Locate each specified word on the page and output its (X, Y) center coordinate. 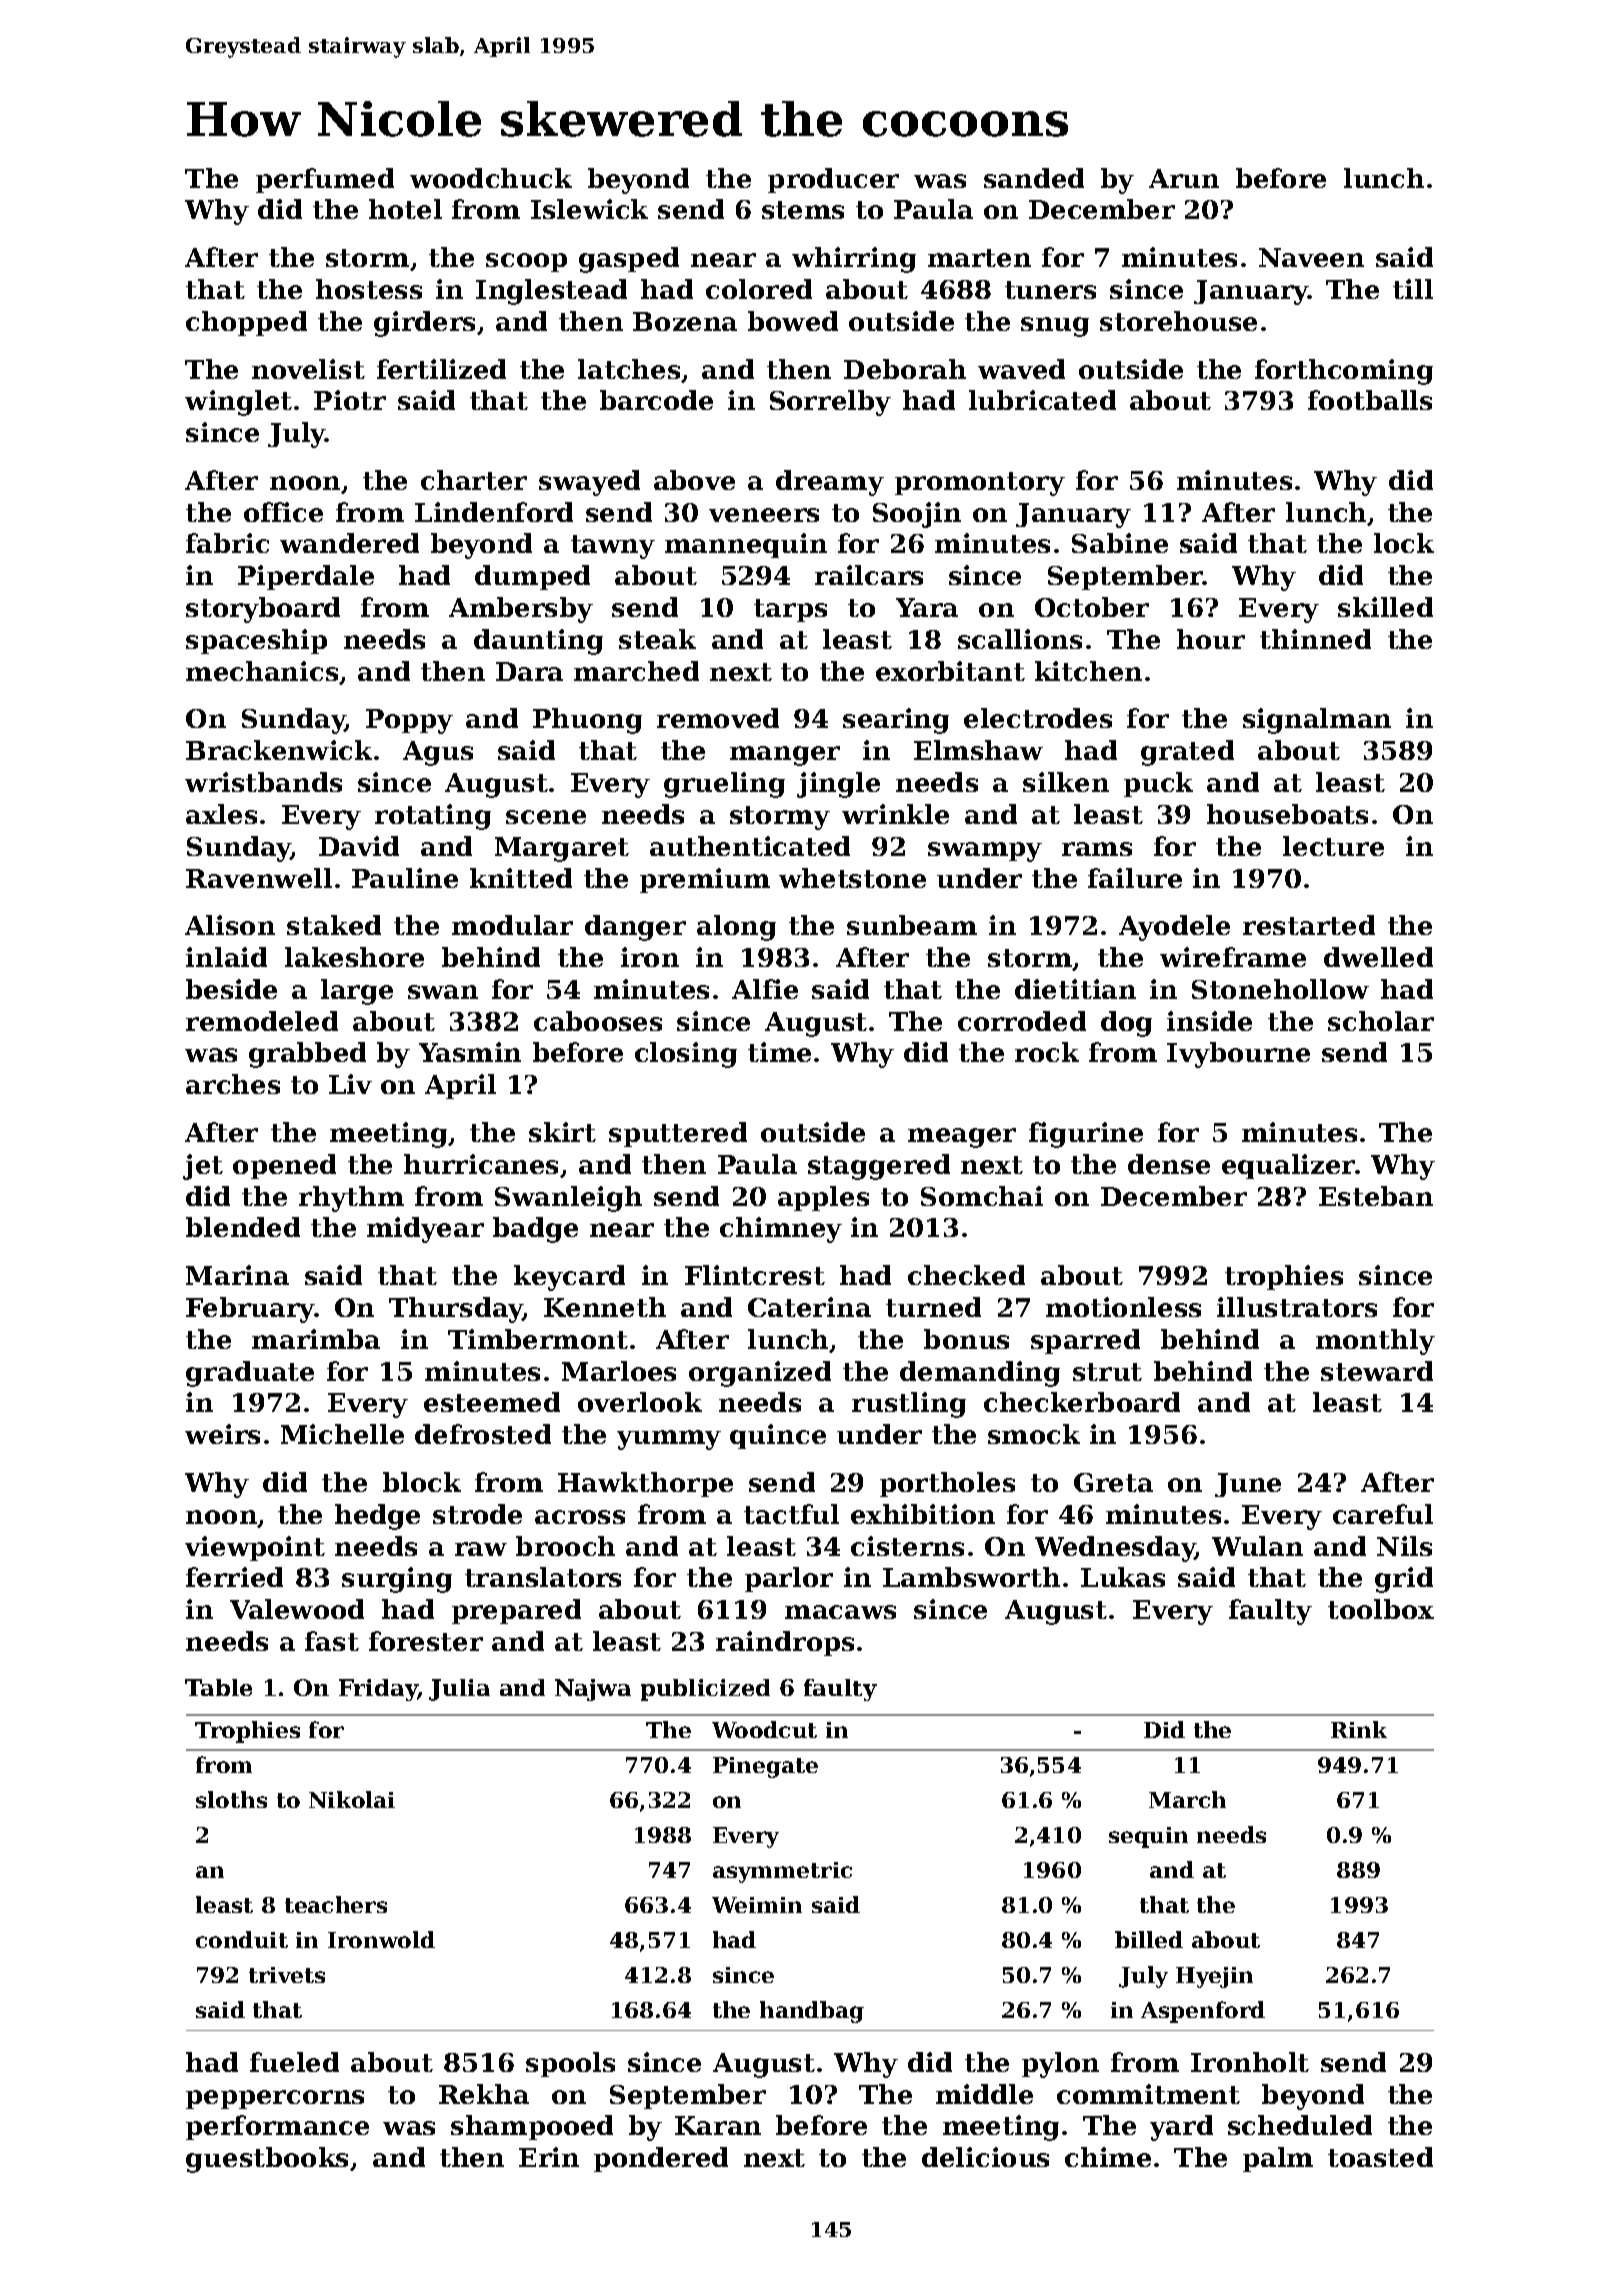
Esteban (1376, 1196)
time (779, 1052)
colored (759, 289)
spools (570, 2064)
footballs (1370, 400)
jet (203, 1167)
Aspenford (1203, 2012)
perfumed (325, 180)
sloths (231, 1799)
